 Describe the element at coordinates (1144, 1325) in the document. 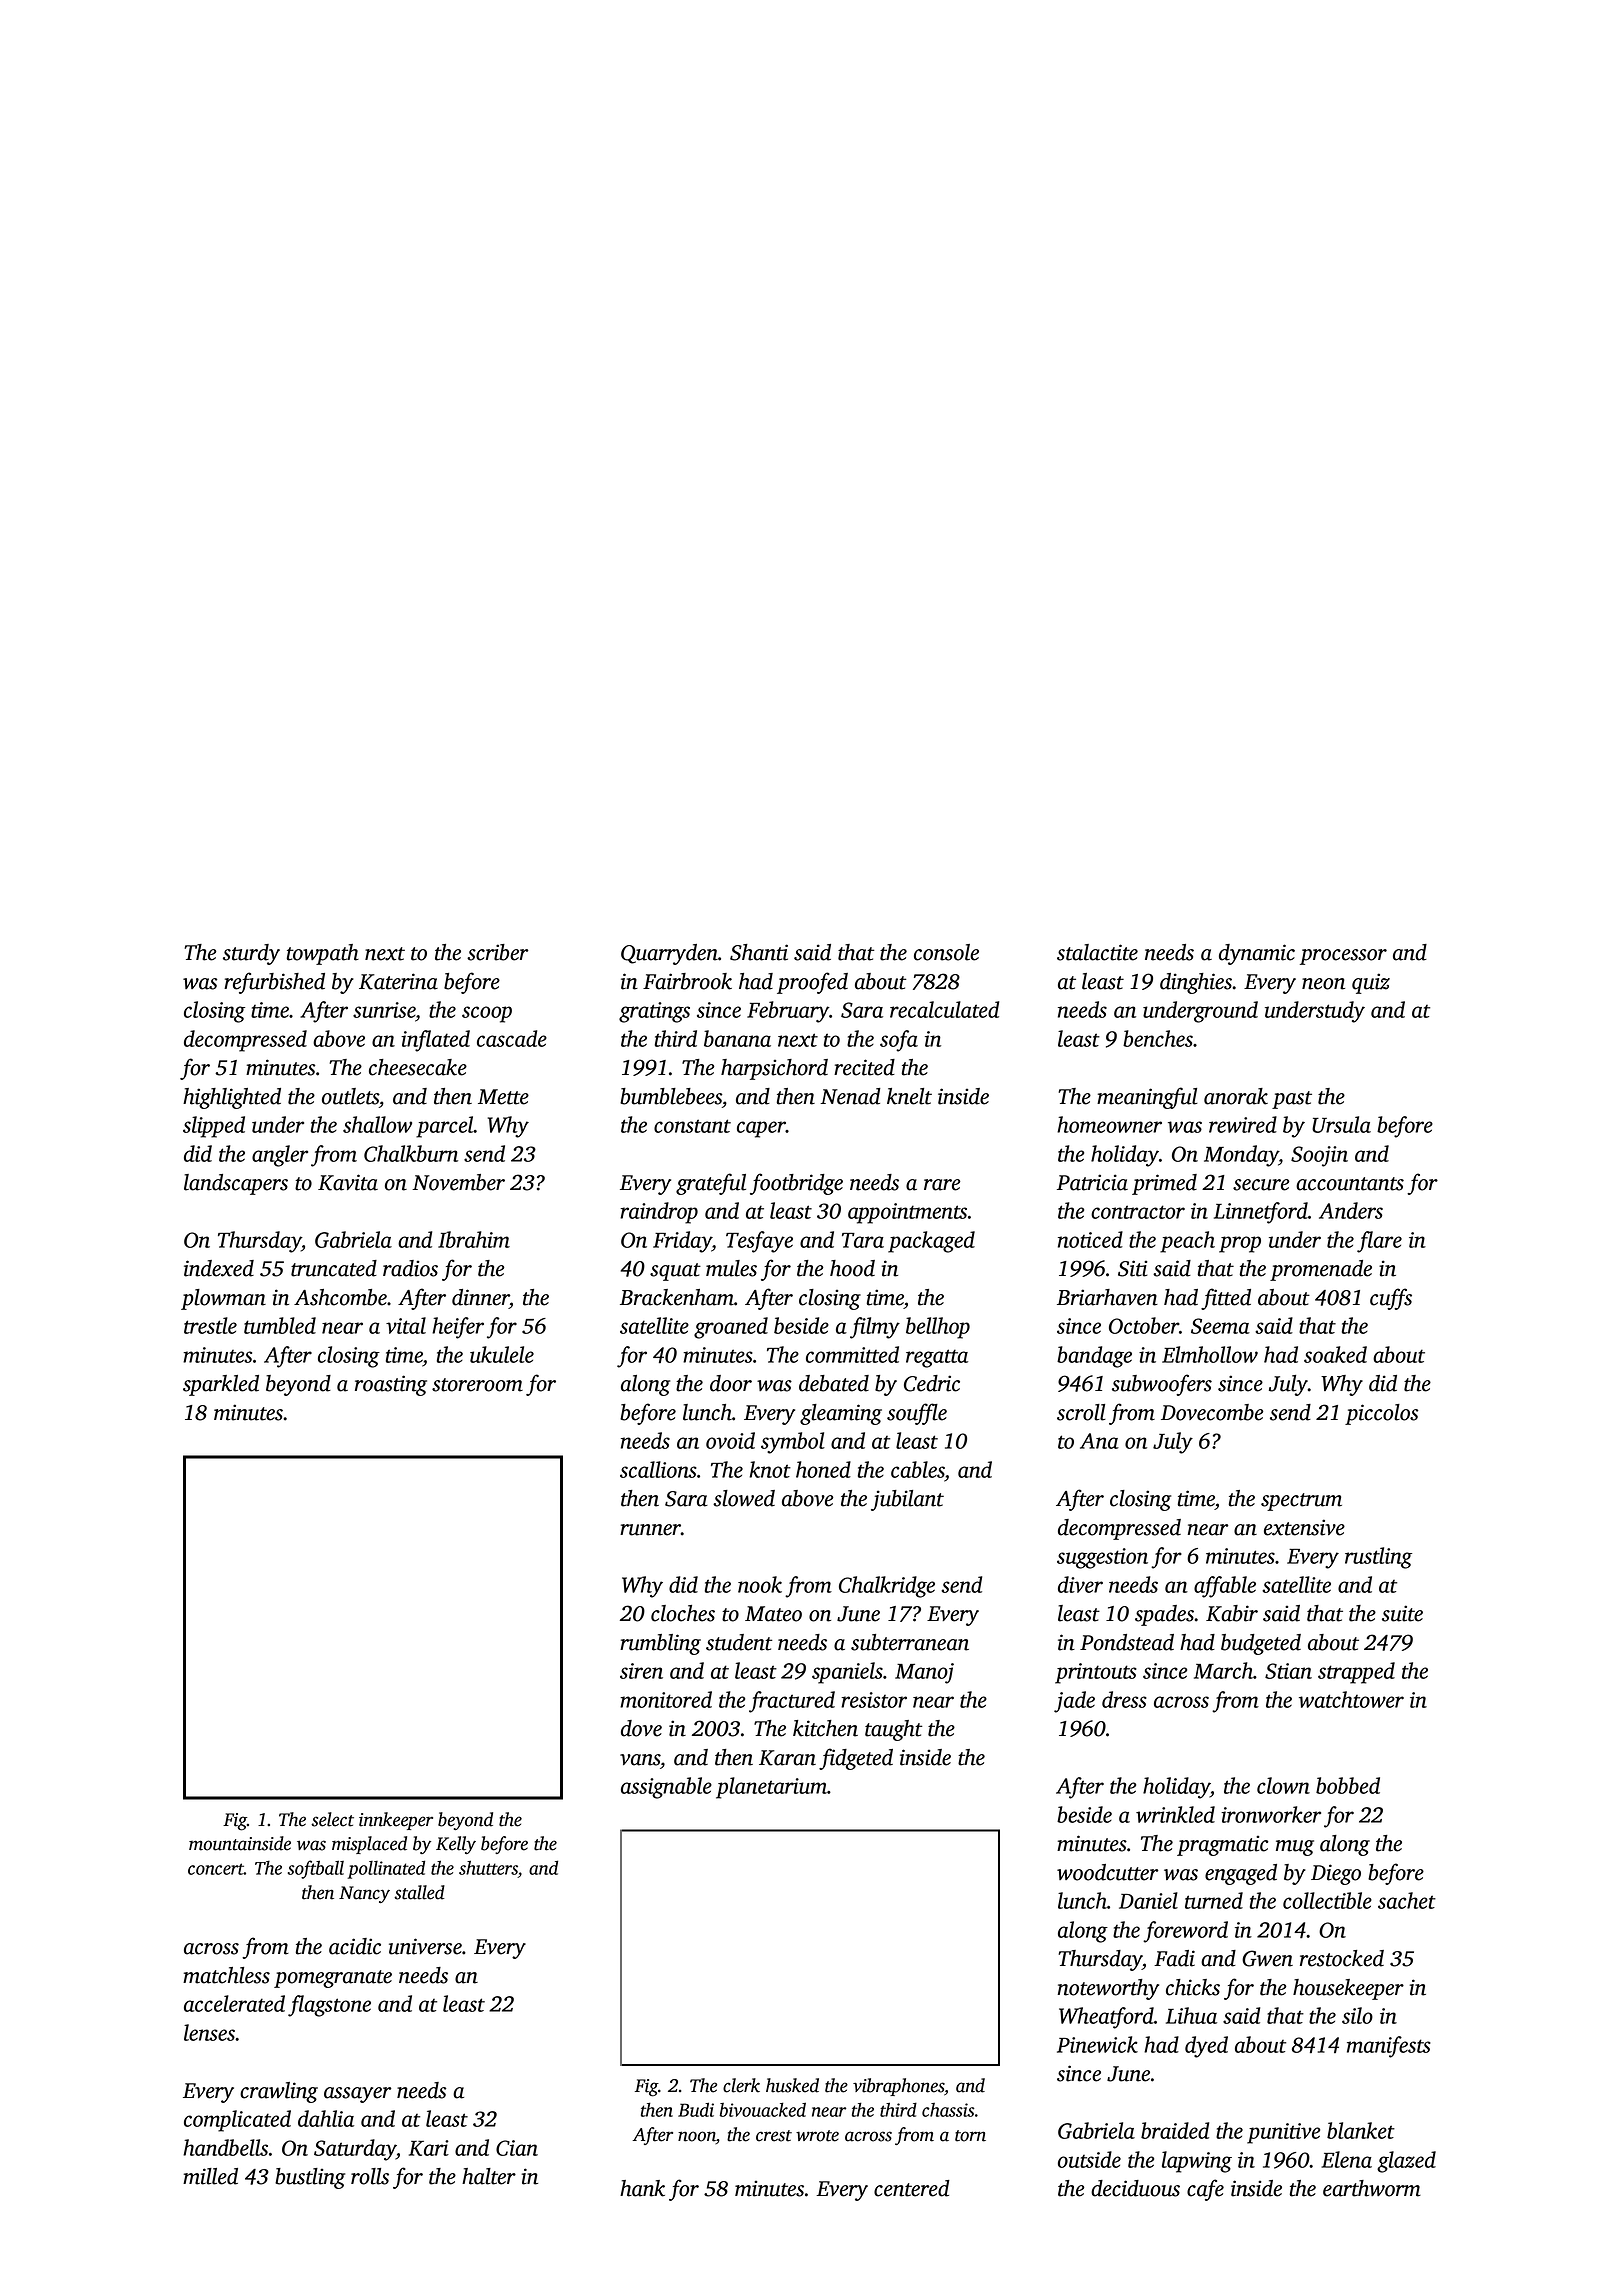

I see `October` at that location.
